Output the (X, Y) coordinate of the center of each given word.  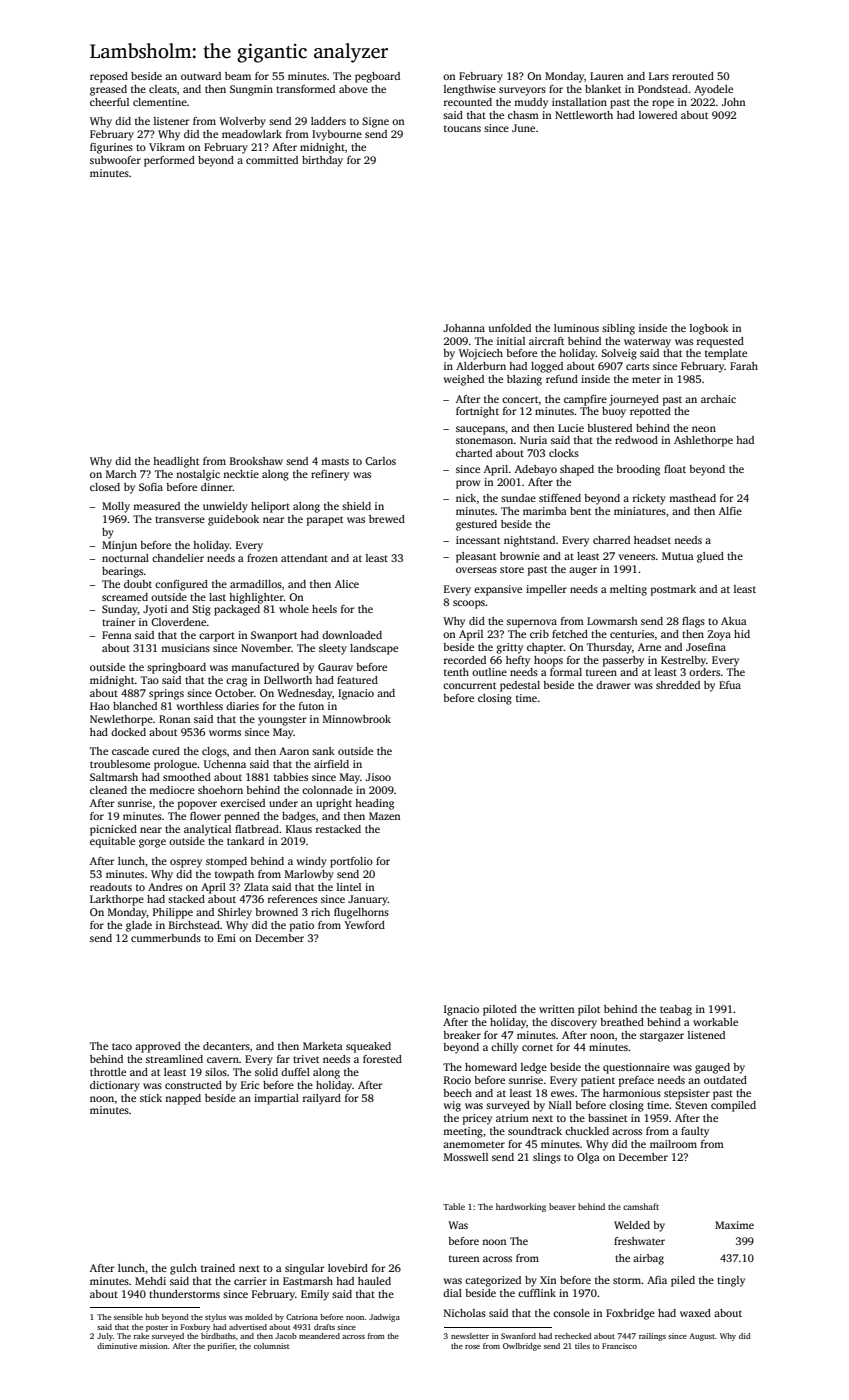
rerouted (693, 76)
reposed (109, 77)
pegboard (377, 77)
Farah (744, 366)
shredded (678, 685)
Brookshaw (256, 461)
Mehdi (150, 1281)
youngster (282, 721)
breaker (462, 1035)
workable (715, 1022)
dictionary (115, 1086)
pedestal (520, 686)
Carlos (380, 461)
